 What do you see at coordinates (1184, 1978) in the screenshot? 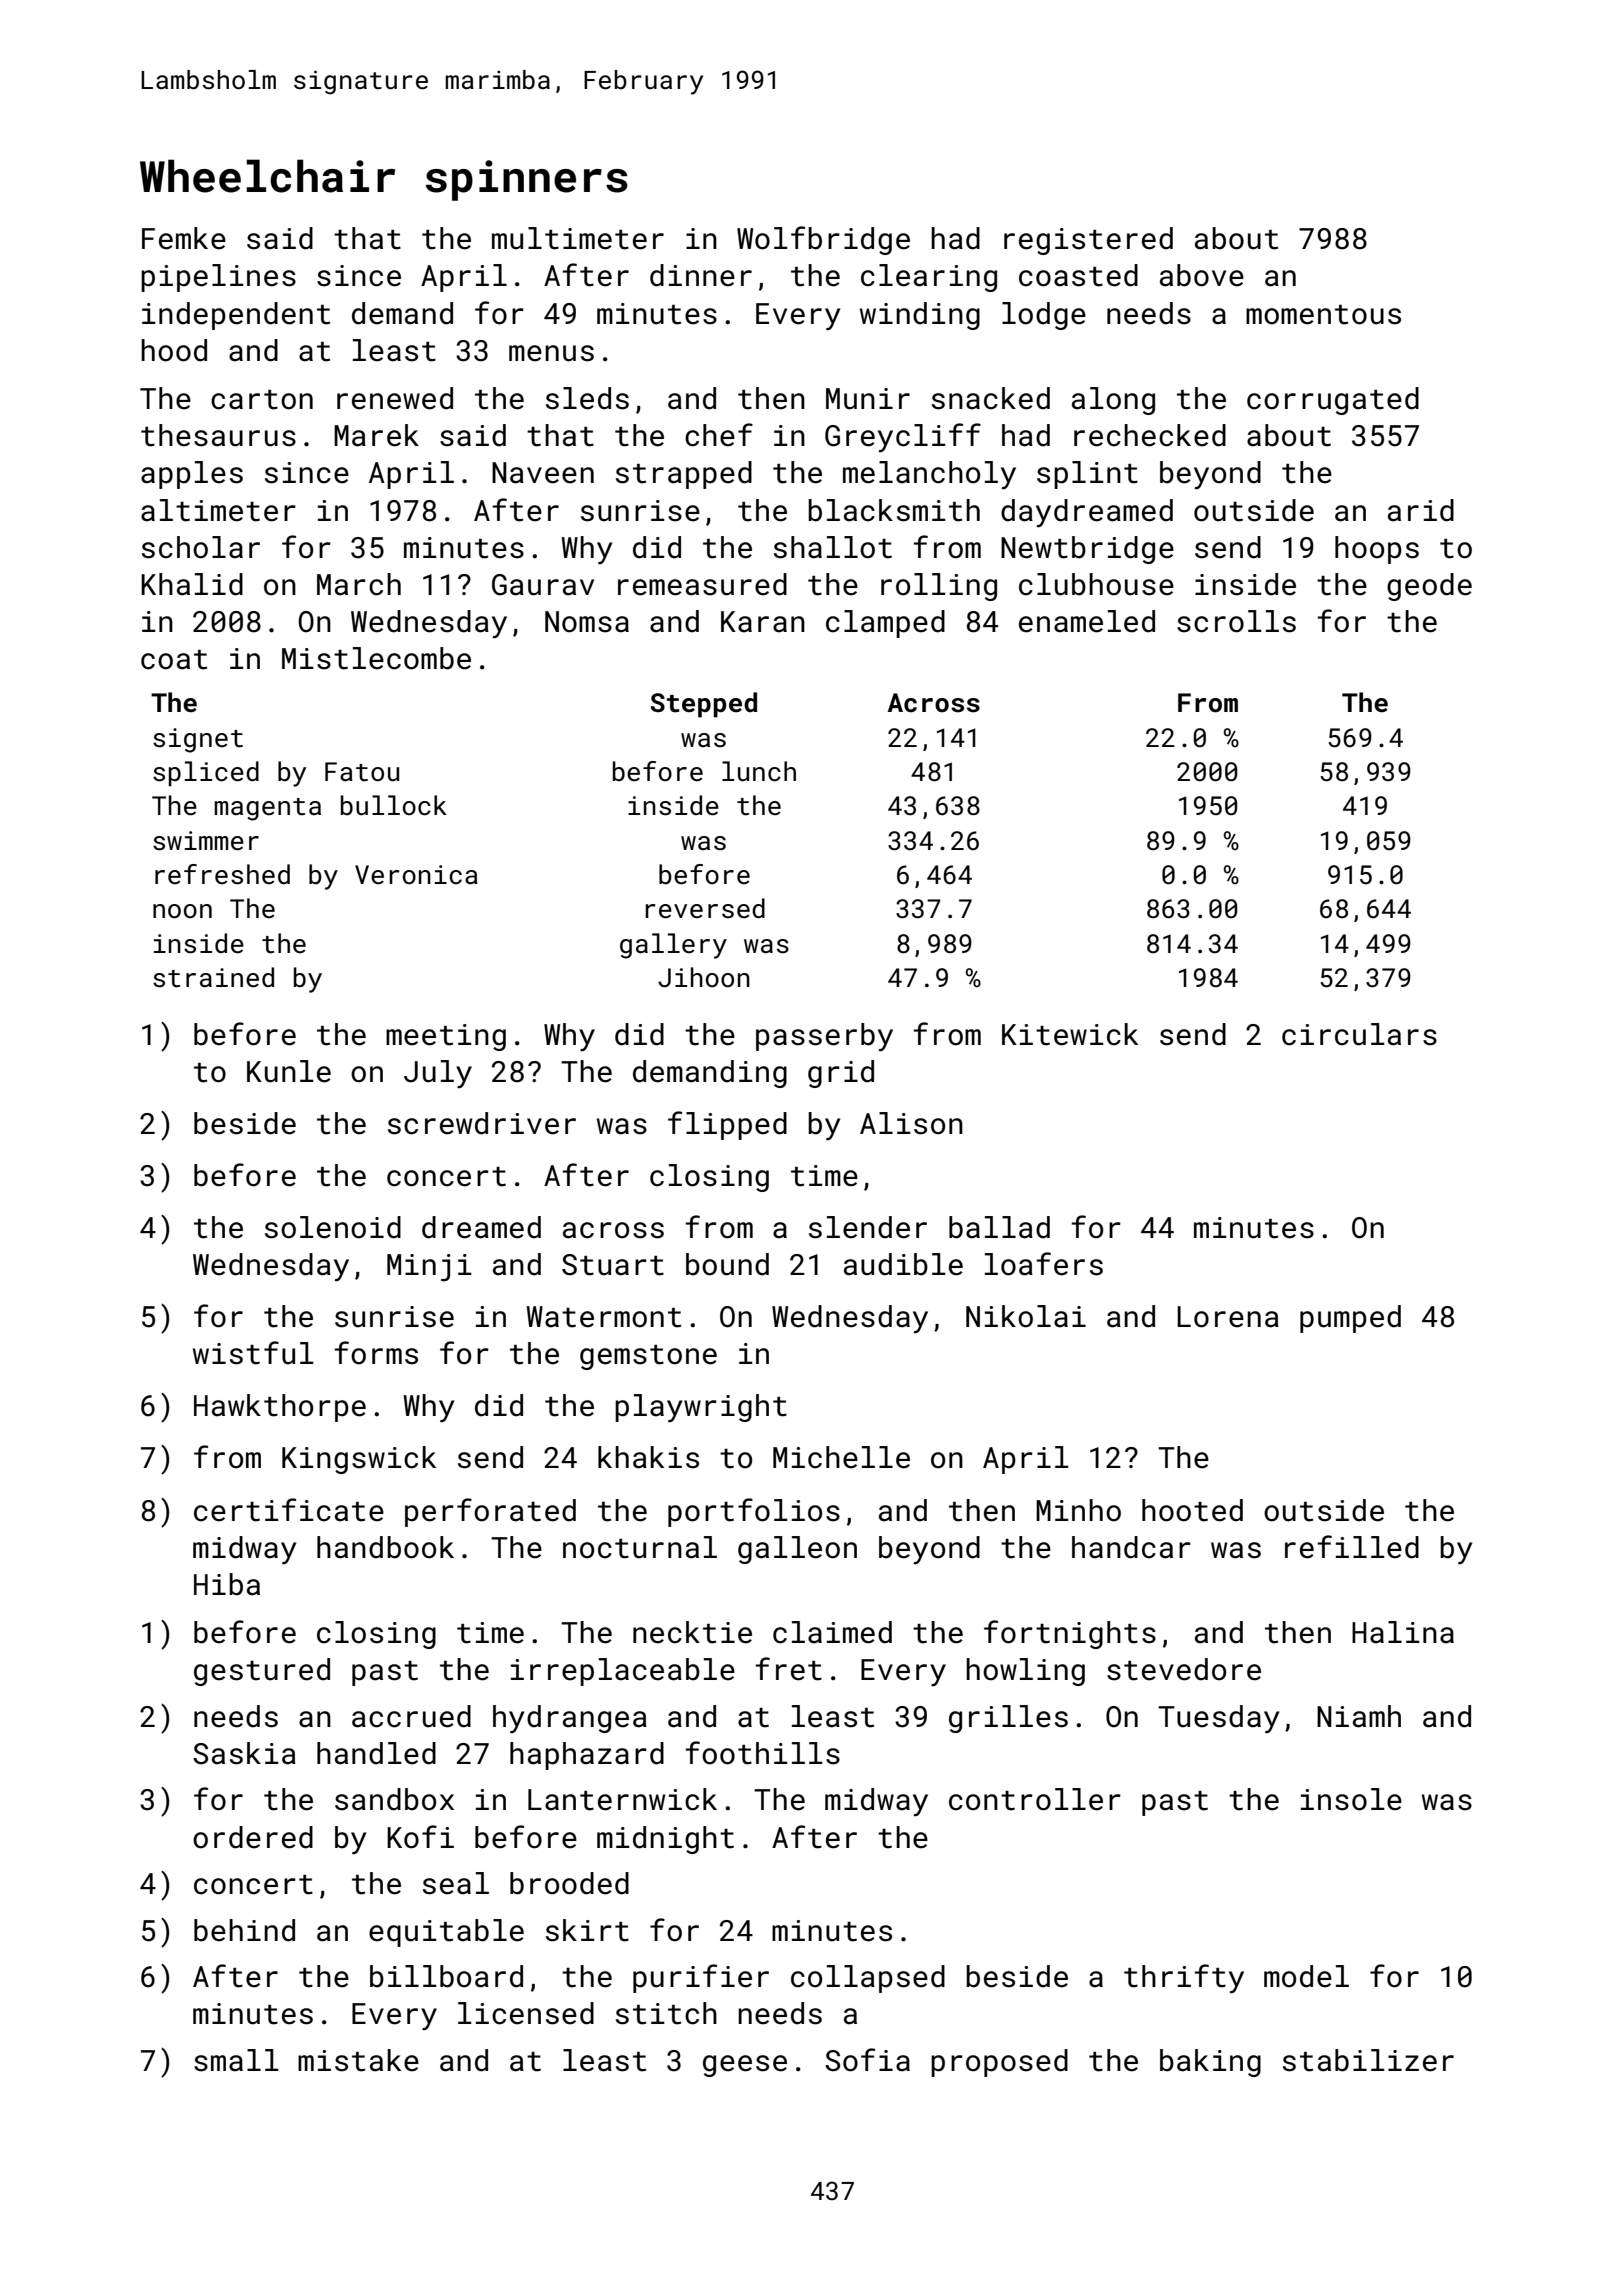
I see `thrifty` at bounding box center [1184, 1978].
